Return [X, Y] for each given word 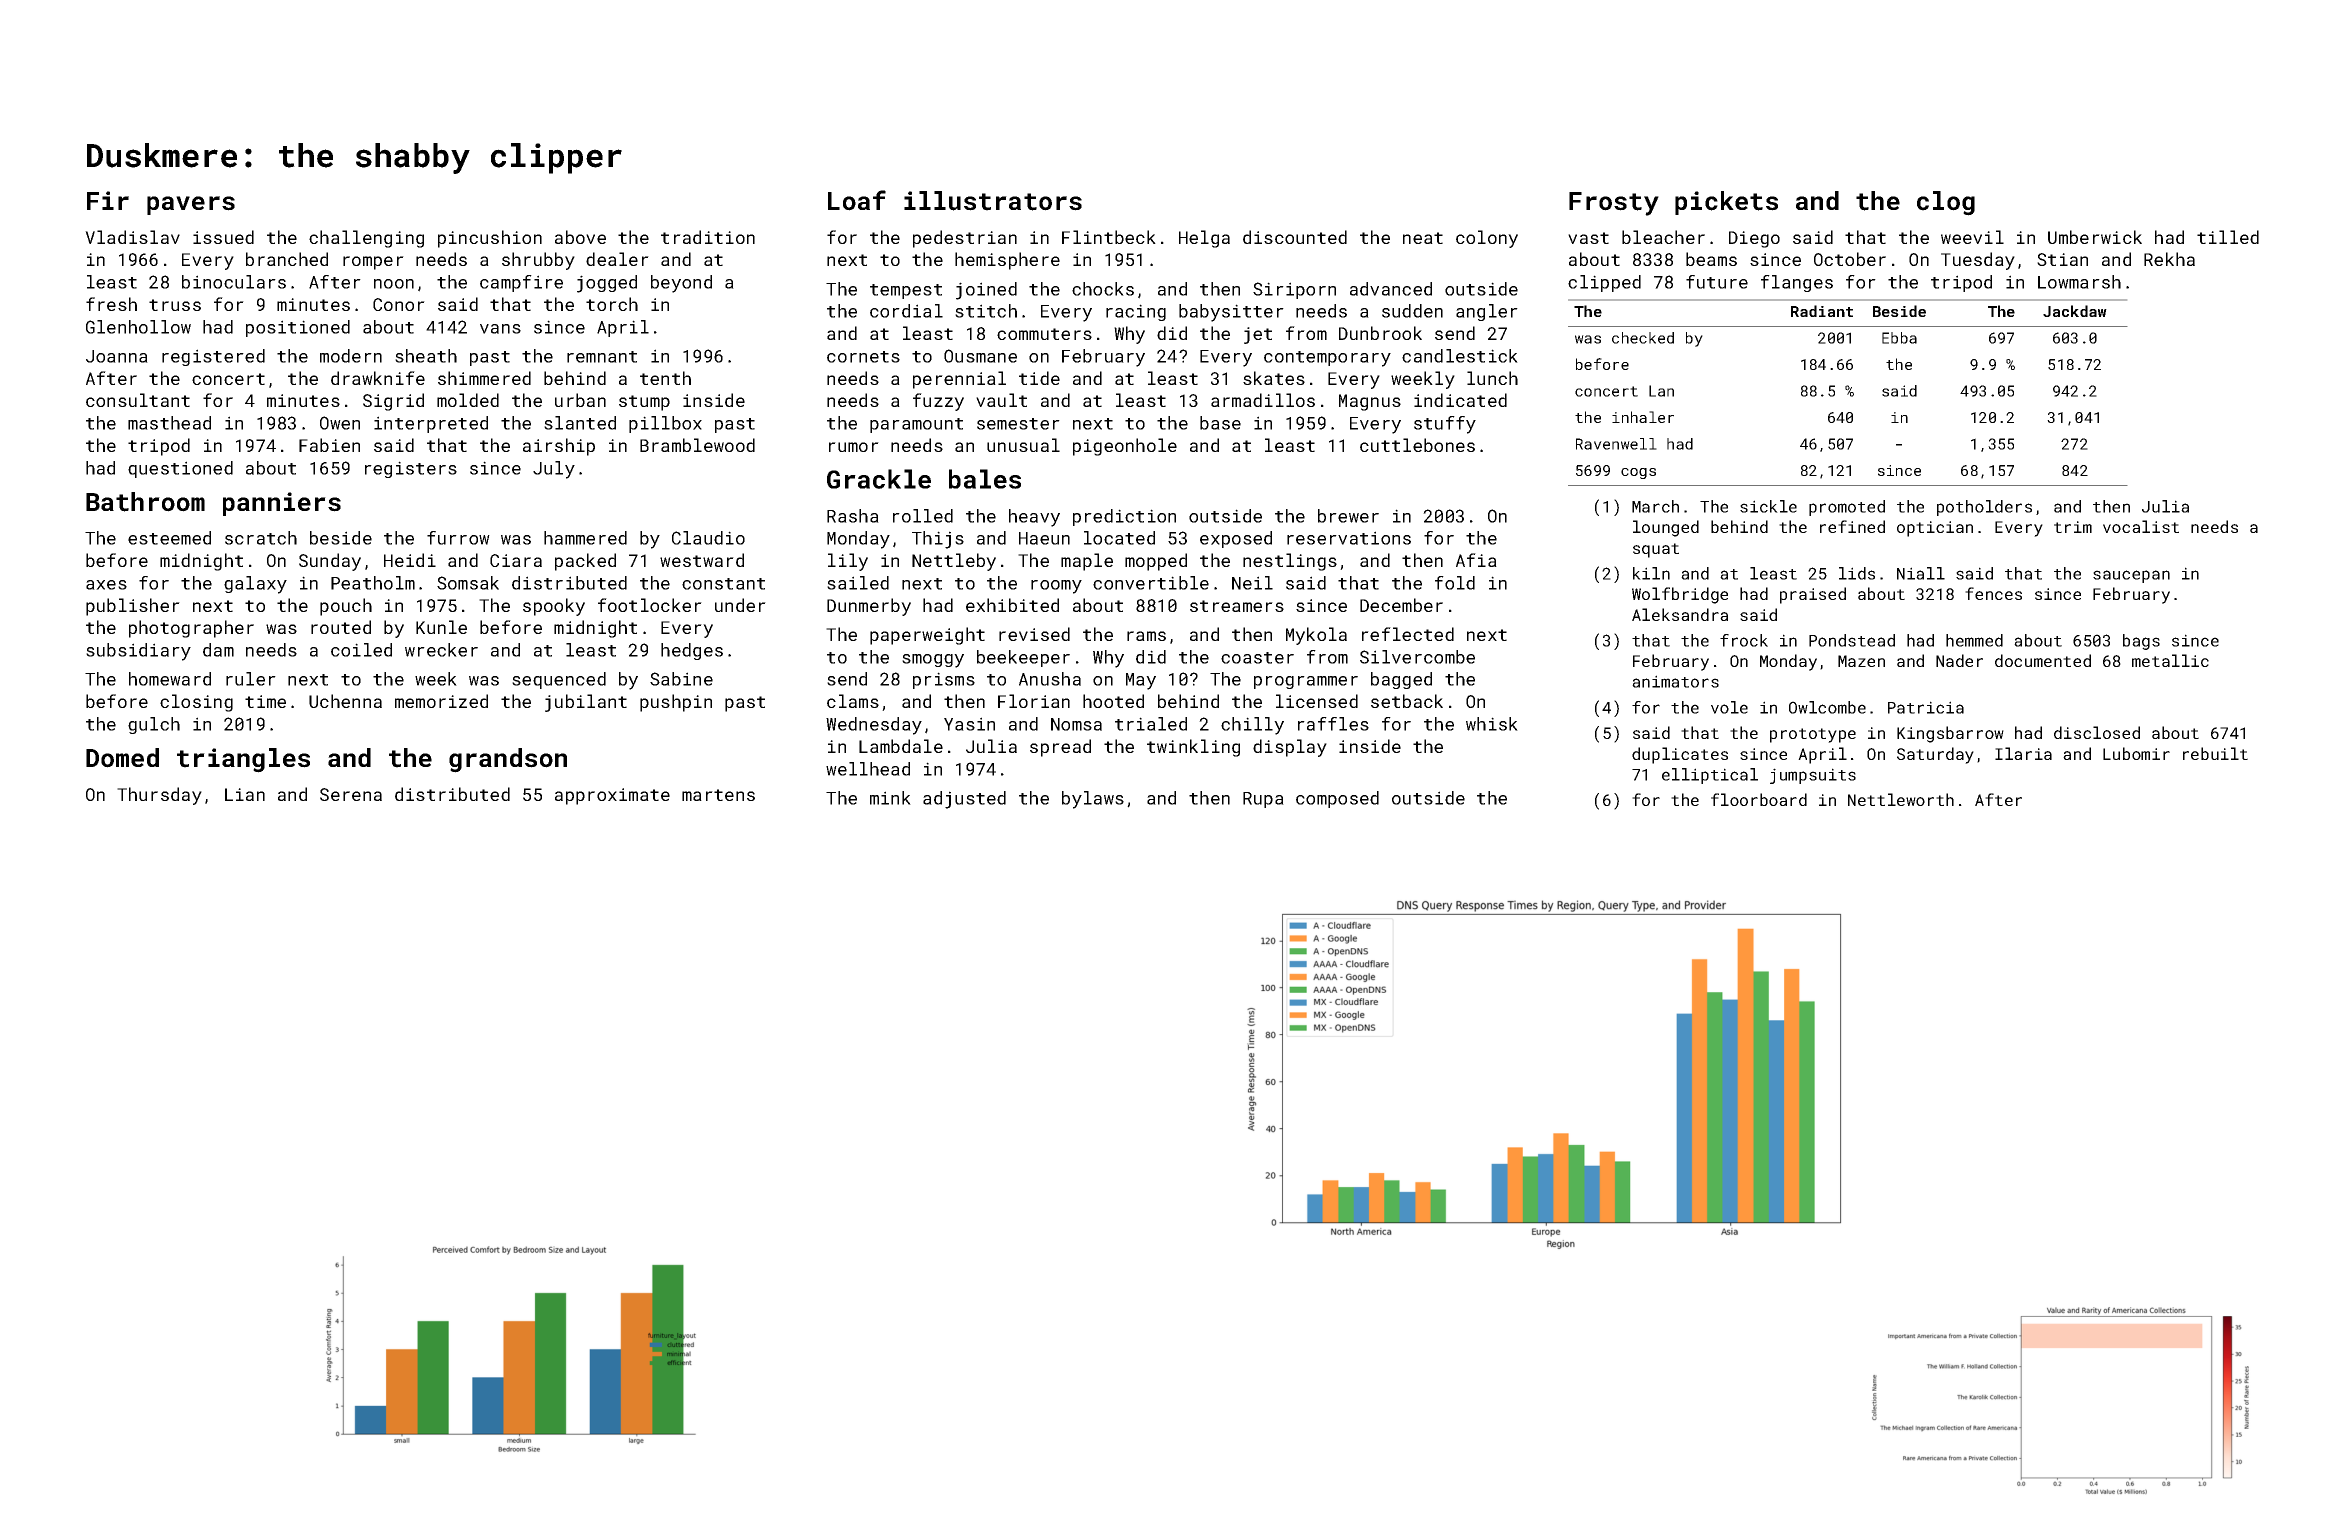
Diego [1754, 239]
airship [559, 447]
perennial [959, 380]
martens [718, 795]
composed [1337, 799]
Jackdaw [2075, 311]
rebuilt [2215, 753]
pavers [191, 205]
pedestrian [965, 239]
